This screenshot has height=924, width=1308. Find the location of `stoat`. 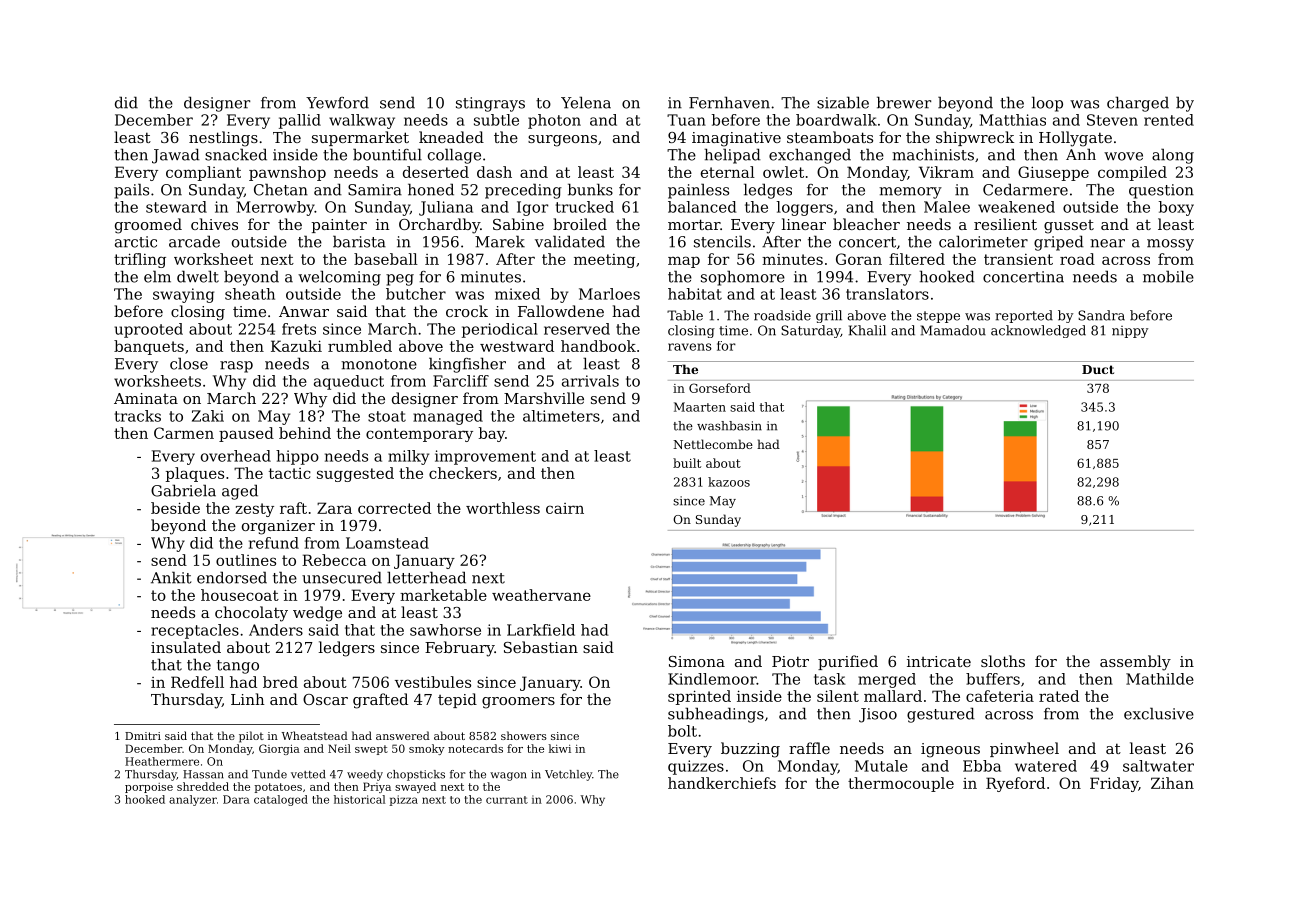

stoat is located at coordinates (387, 416).
